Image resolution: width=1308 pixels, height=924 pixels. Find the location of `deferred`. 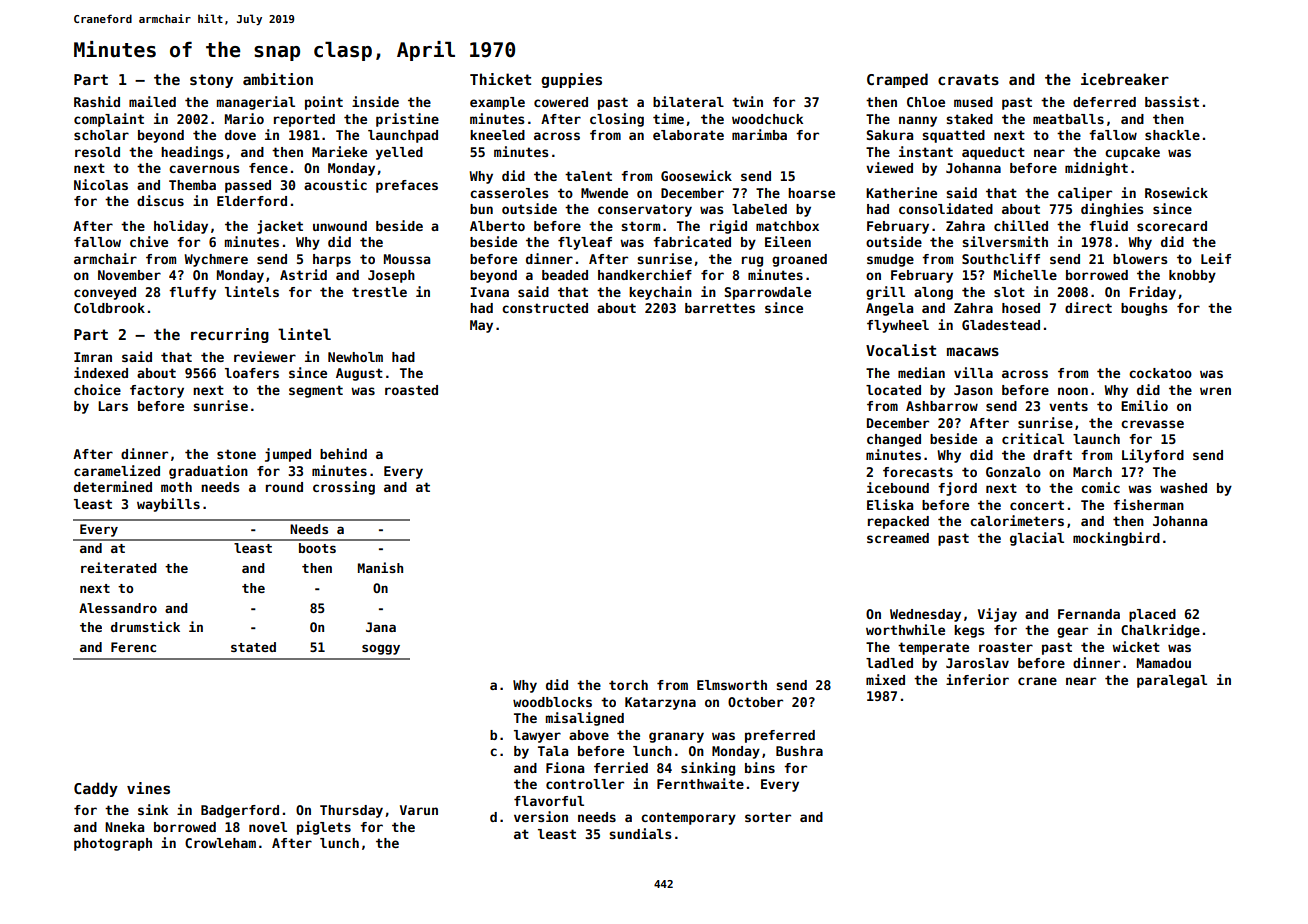

deferred is located at coordinates (1104, 102).
